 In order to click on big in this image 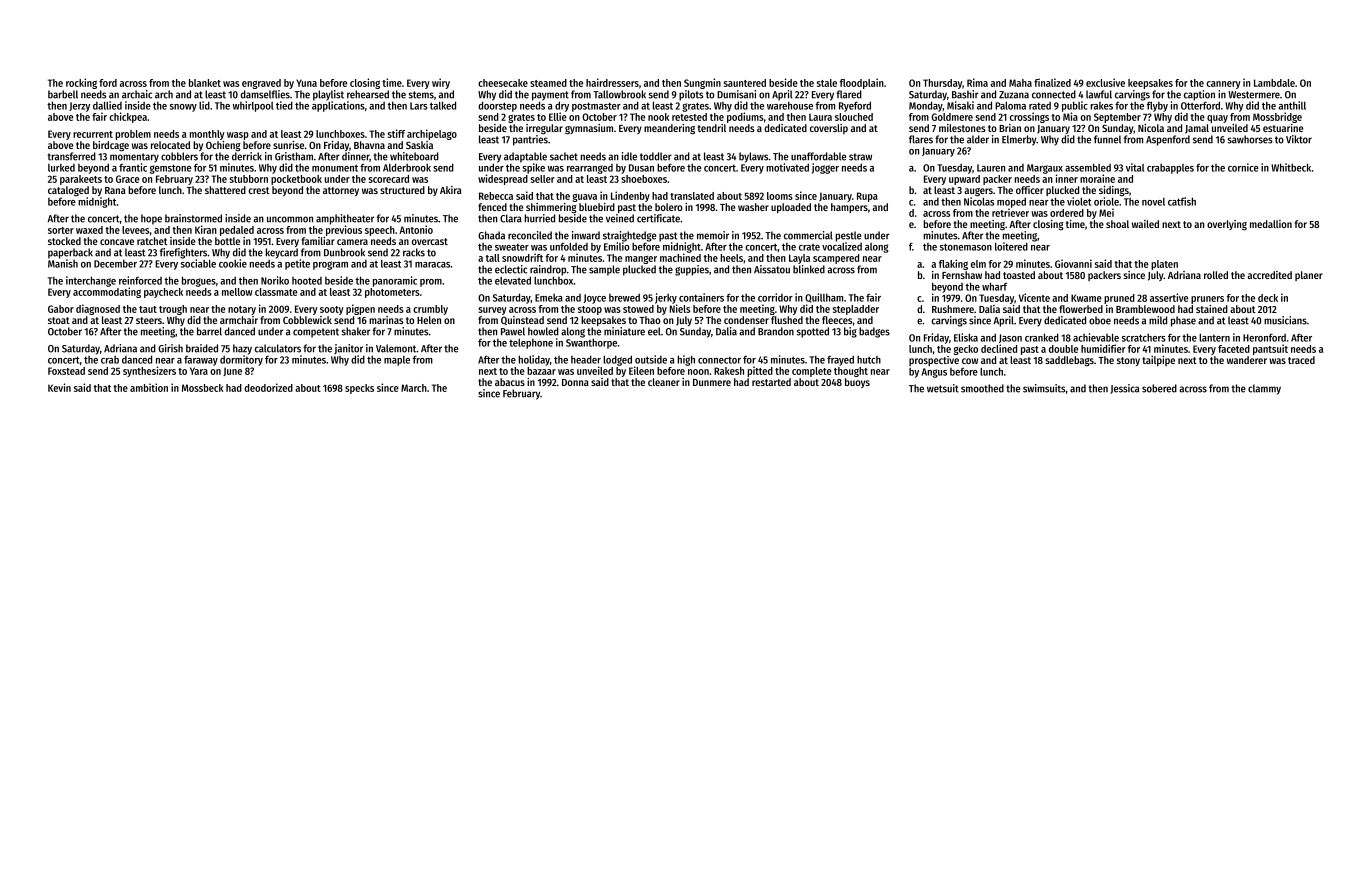, I will do `click(850, 332)`.
